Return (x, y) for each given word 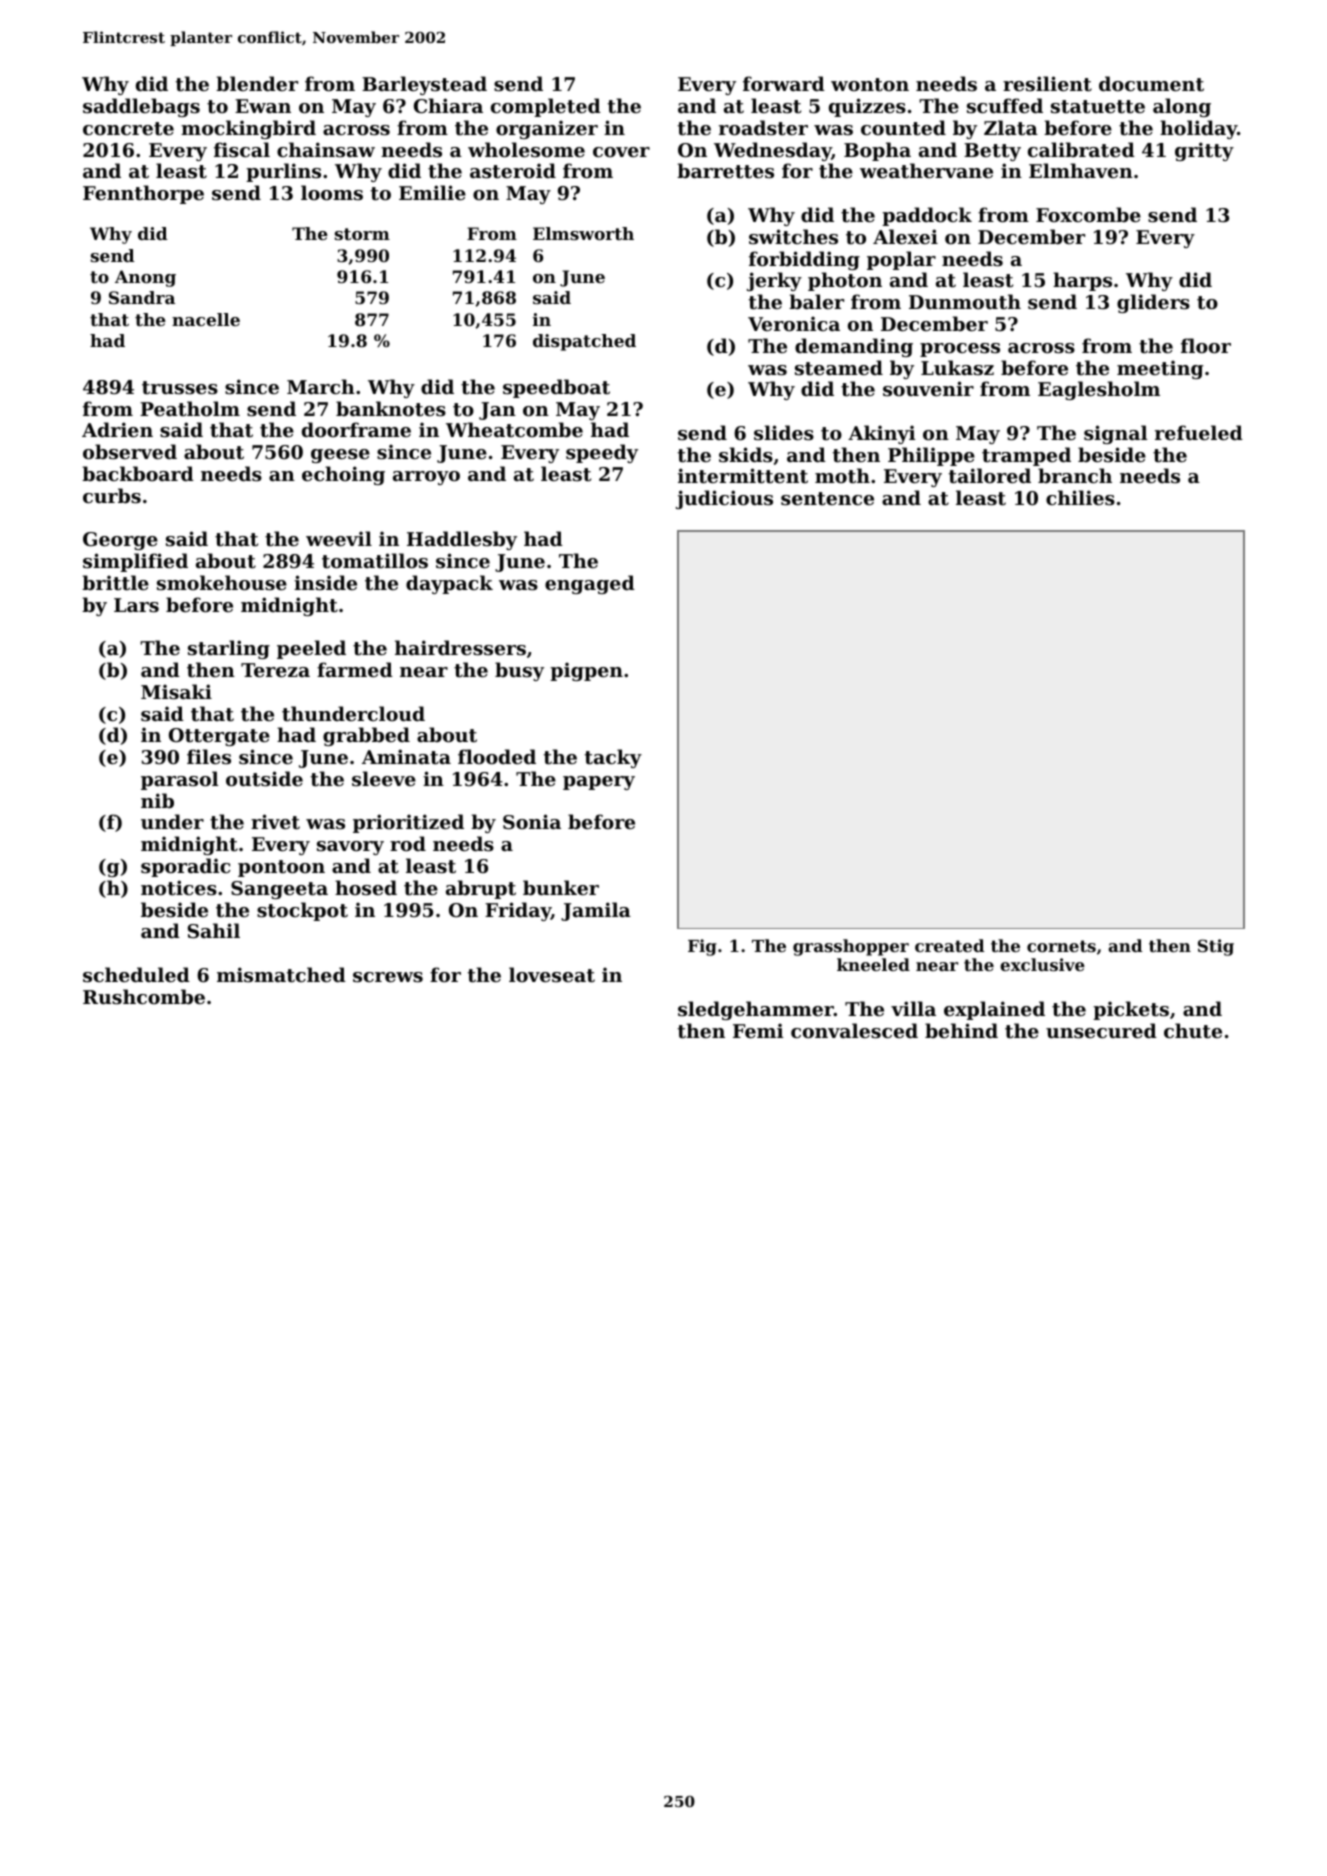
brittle (115, 583)
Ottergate (219, 737)
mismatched (281, 975)
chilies (1080, 498)
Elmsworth (583, 233)
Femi (758, 1030)
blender (257, 83)
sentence (827, 499)
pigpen (586, 671)
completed (546, 107)
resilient (1047, 84)
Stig (1216, 947)
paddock (927, 216)
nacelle (206, 319)
